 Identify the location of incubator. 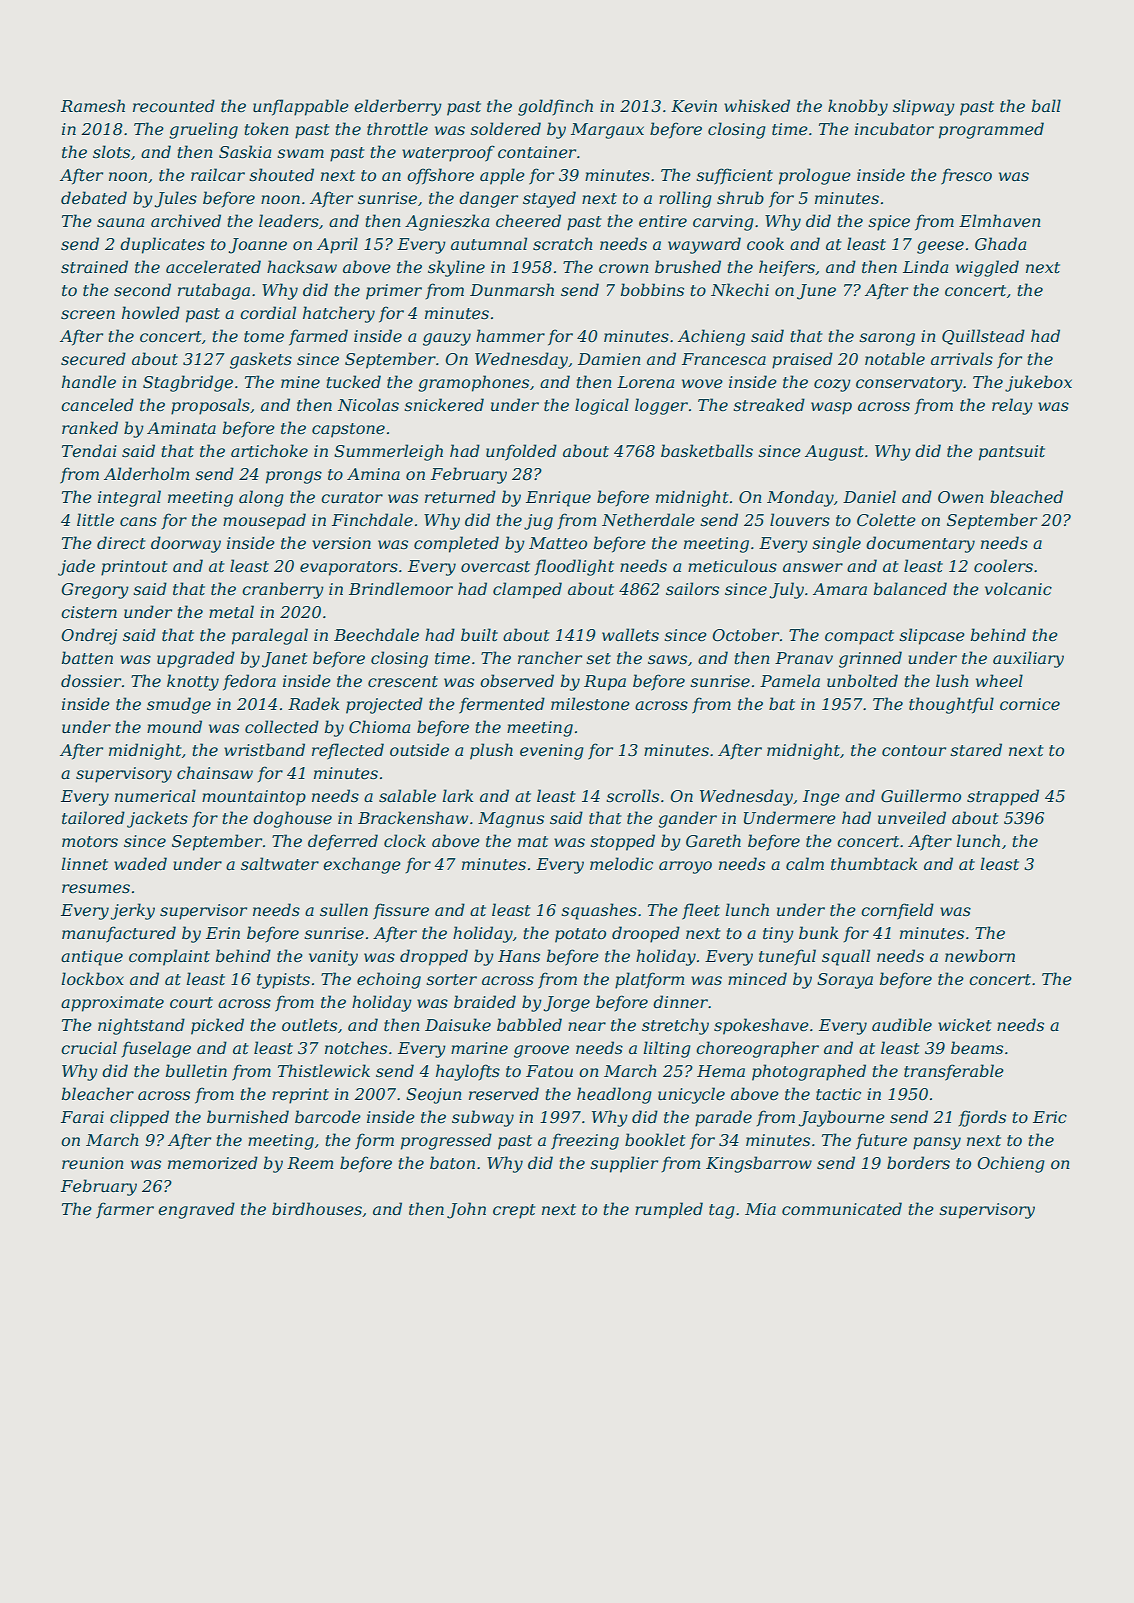
(894, 128).
